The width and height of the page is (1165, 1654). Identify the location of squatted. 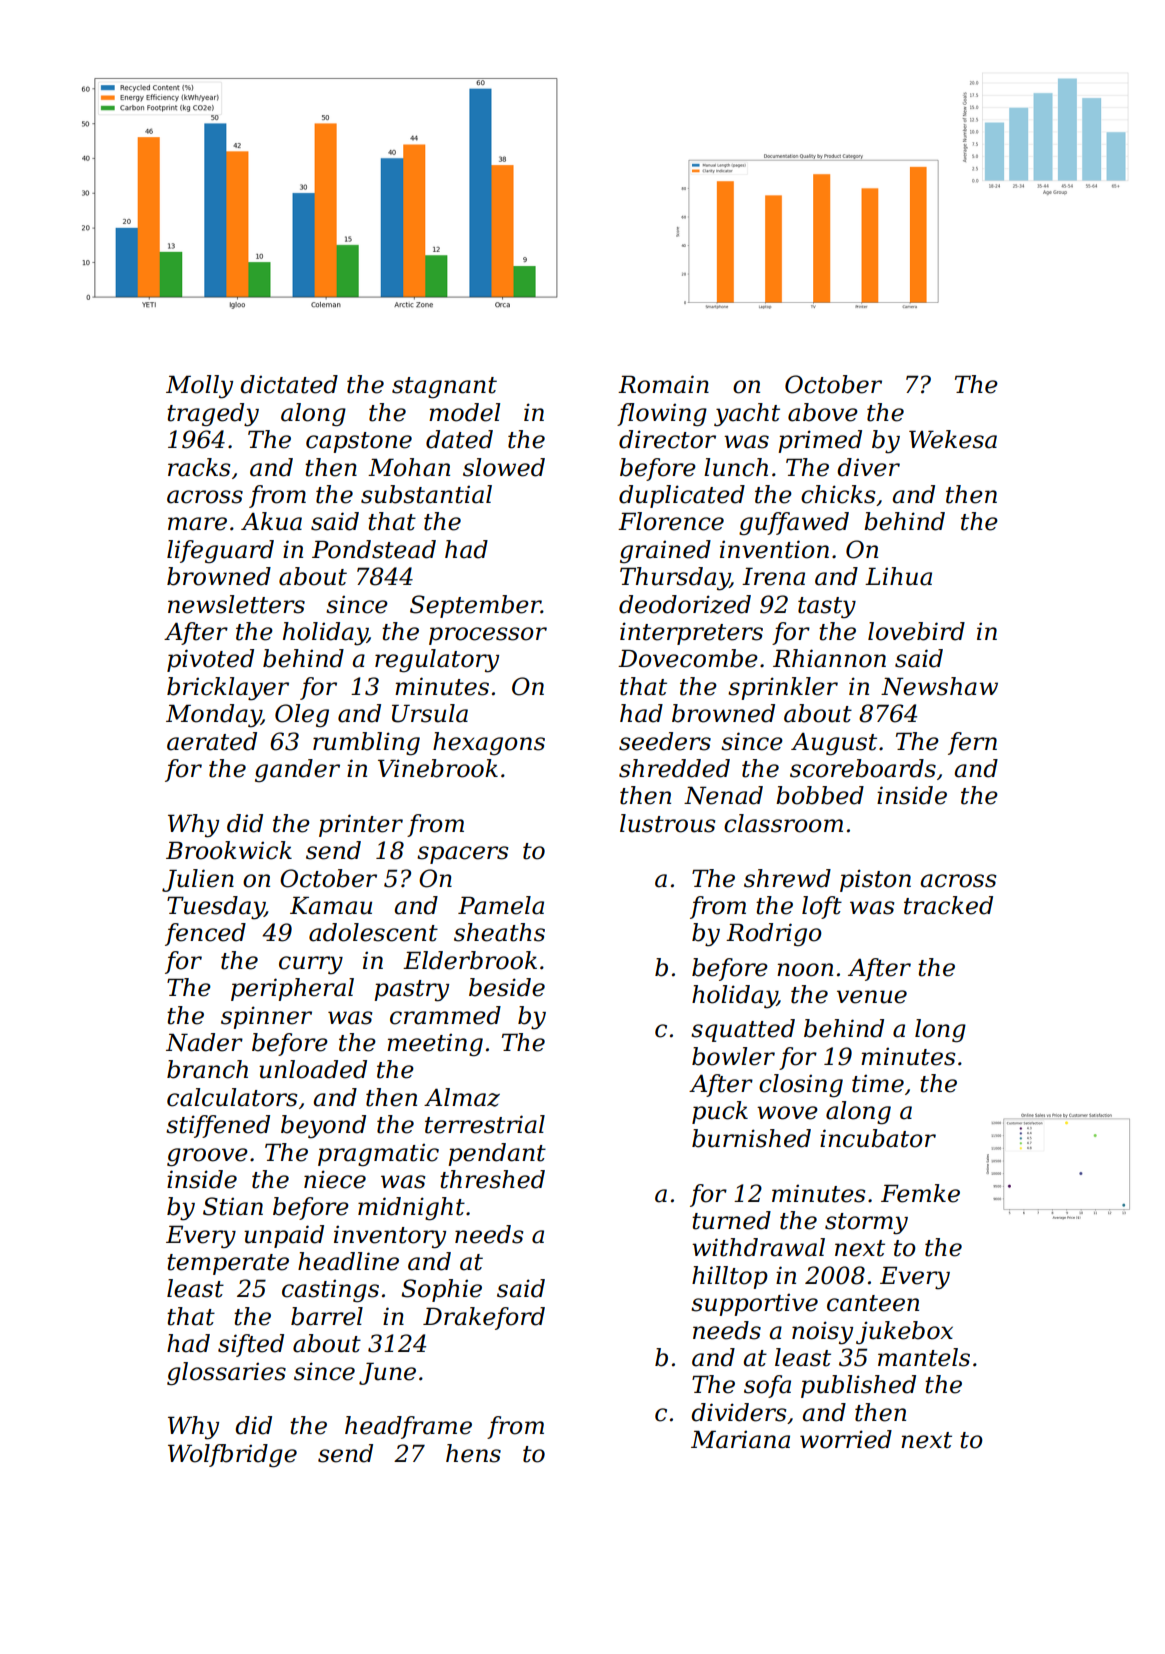
(743, 1030).
